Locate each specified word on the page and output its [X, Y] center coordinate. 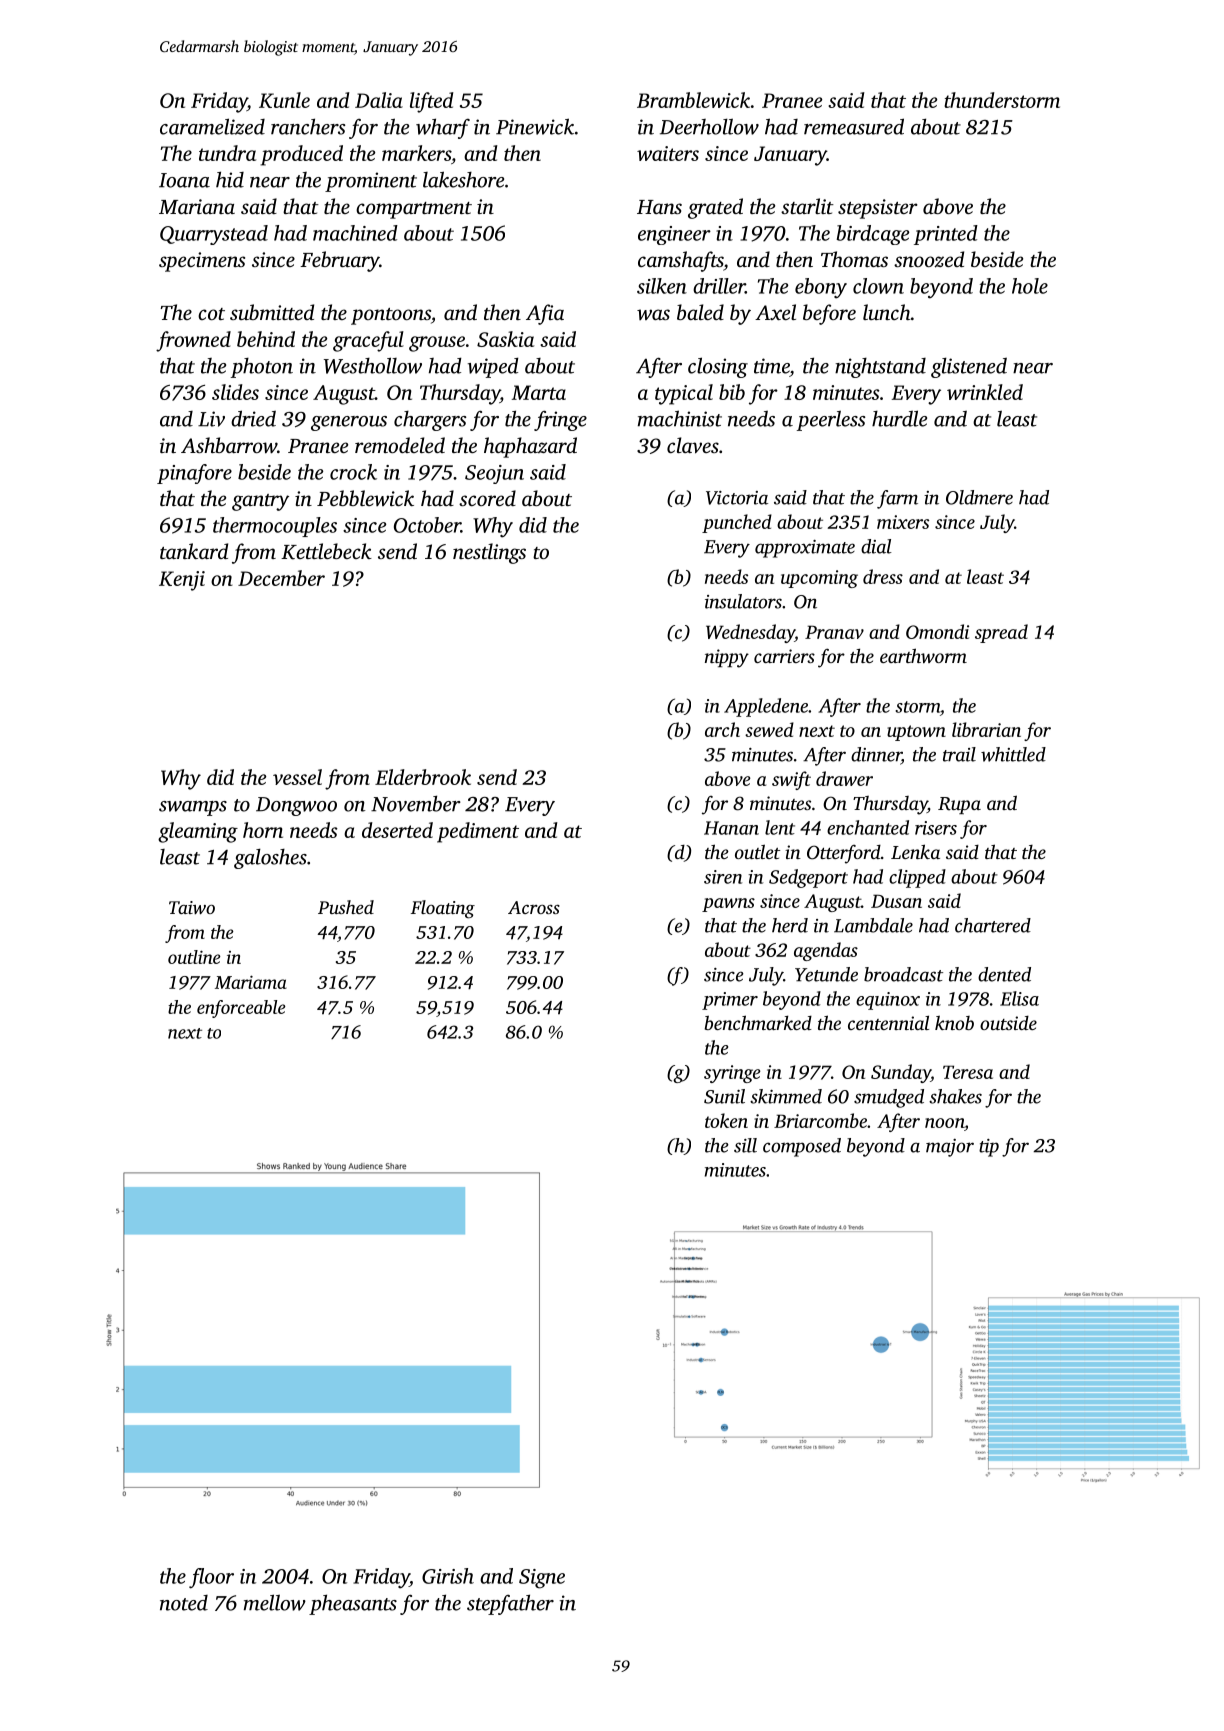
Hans [659, 207]
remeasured [854, 126]
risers [936, 828]
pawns [728, 905]
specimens [202, 262]
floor [211, 1578]
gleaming [198, 832]
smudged [889, 1098]
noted [184, 1603]
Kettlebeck [326, 551]
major [950, 1148]
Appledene [766, 707]
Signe [542, 1579]
